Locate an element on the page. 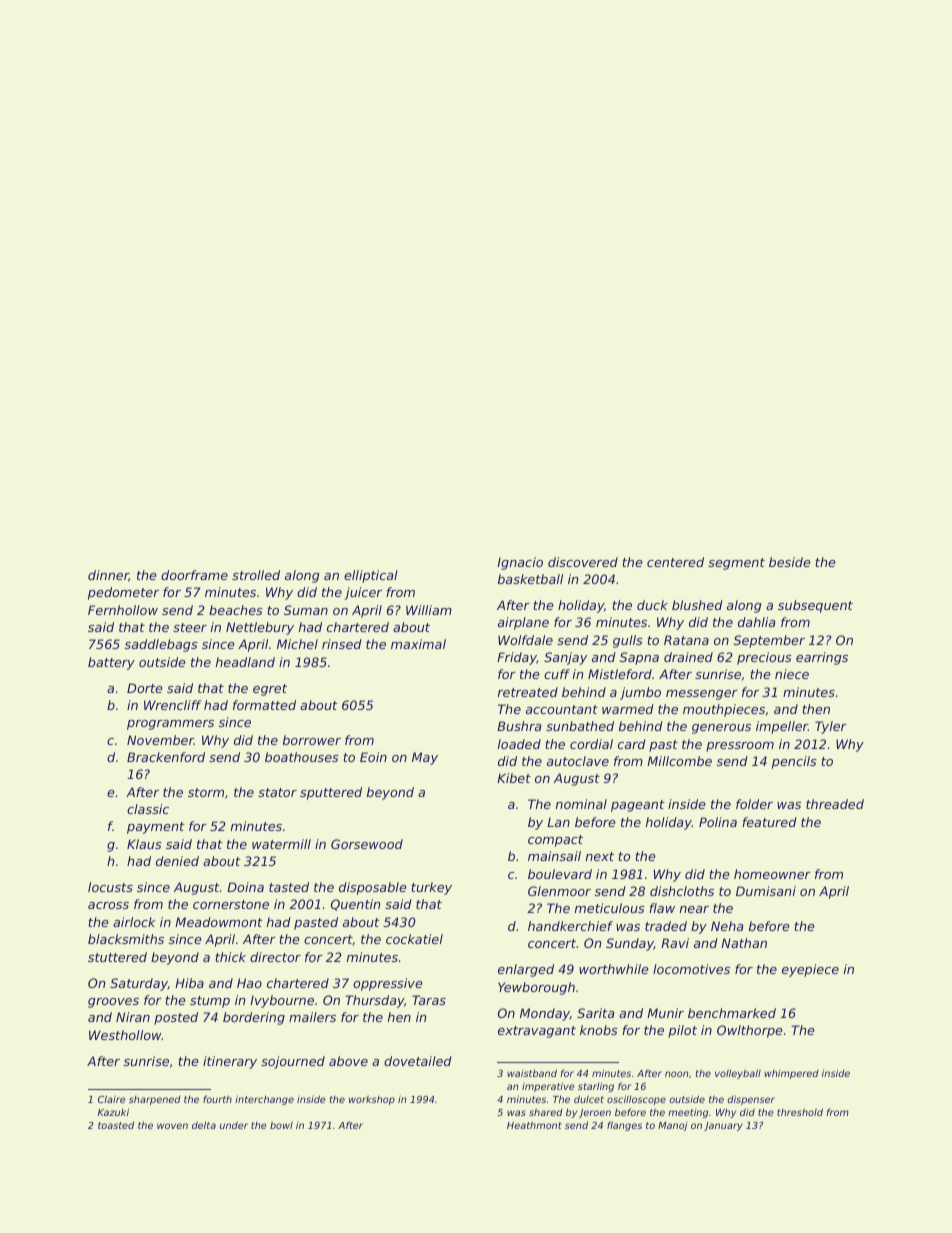  Millcombe is located at coordinates (679, 761).
